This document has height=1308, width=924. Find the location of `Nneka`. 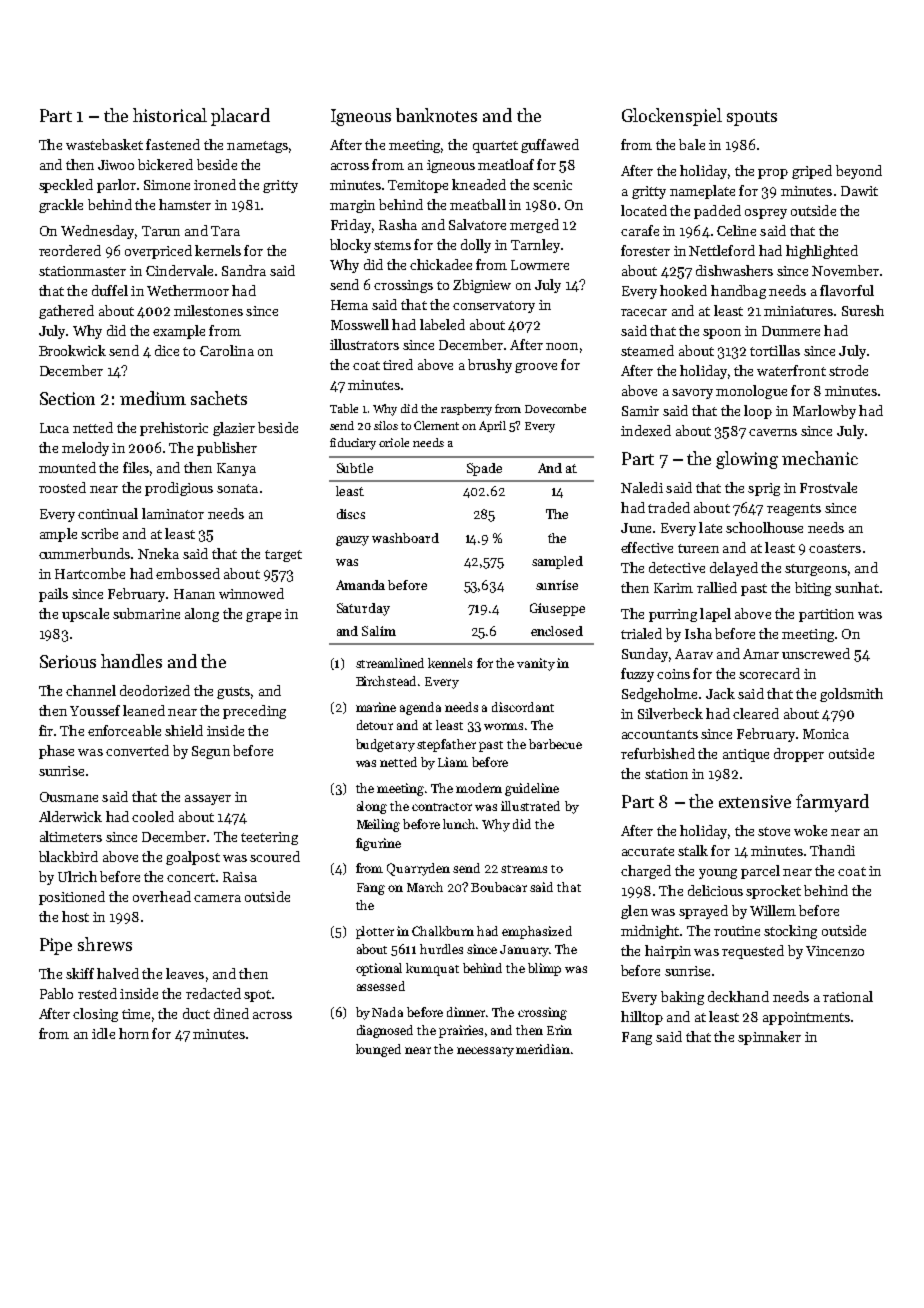

Nneka is located at coordinates (158, 553).
